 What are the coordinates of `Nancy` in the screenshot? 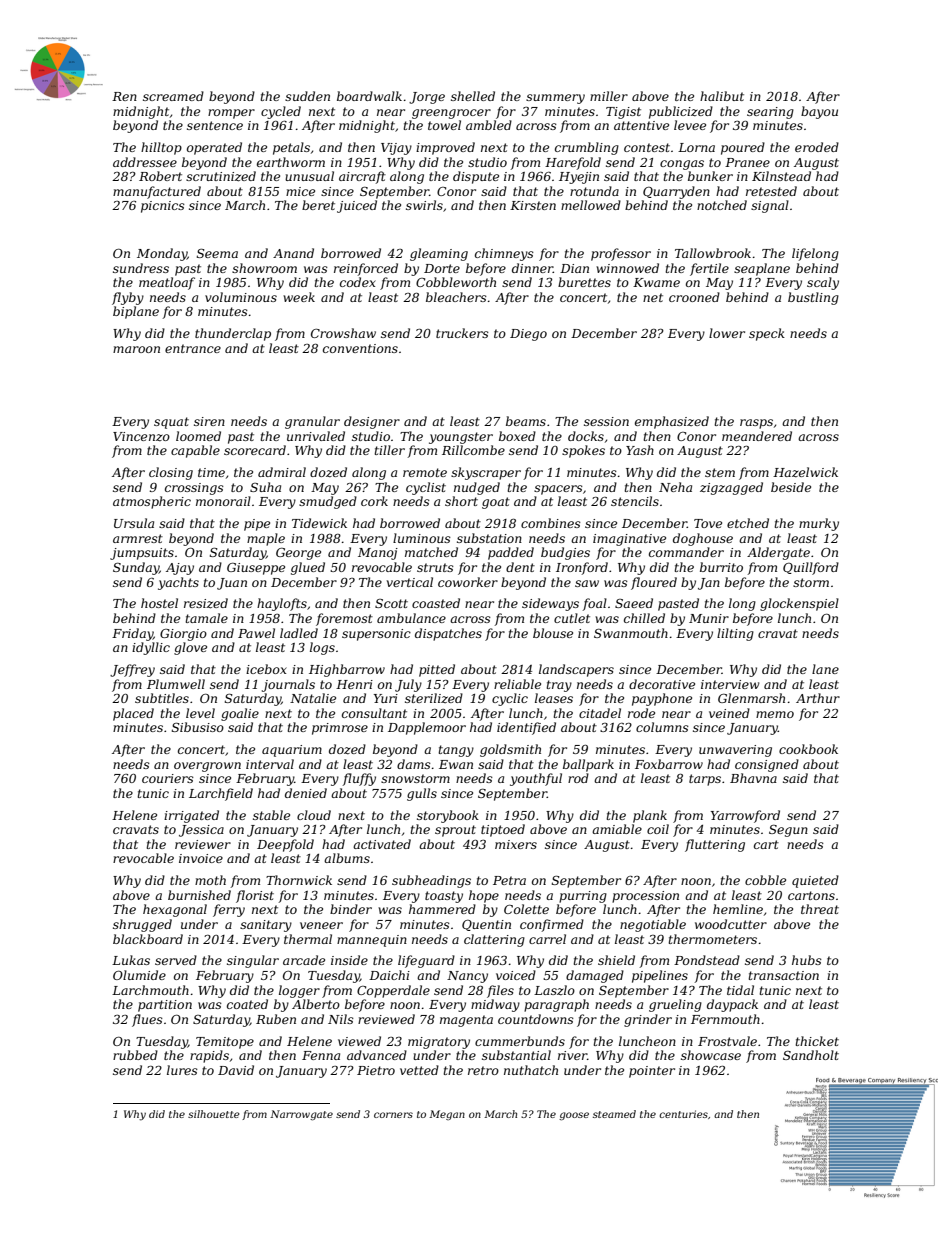 It's located at (467, 977).
